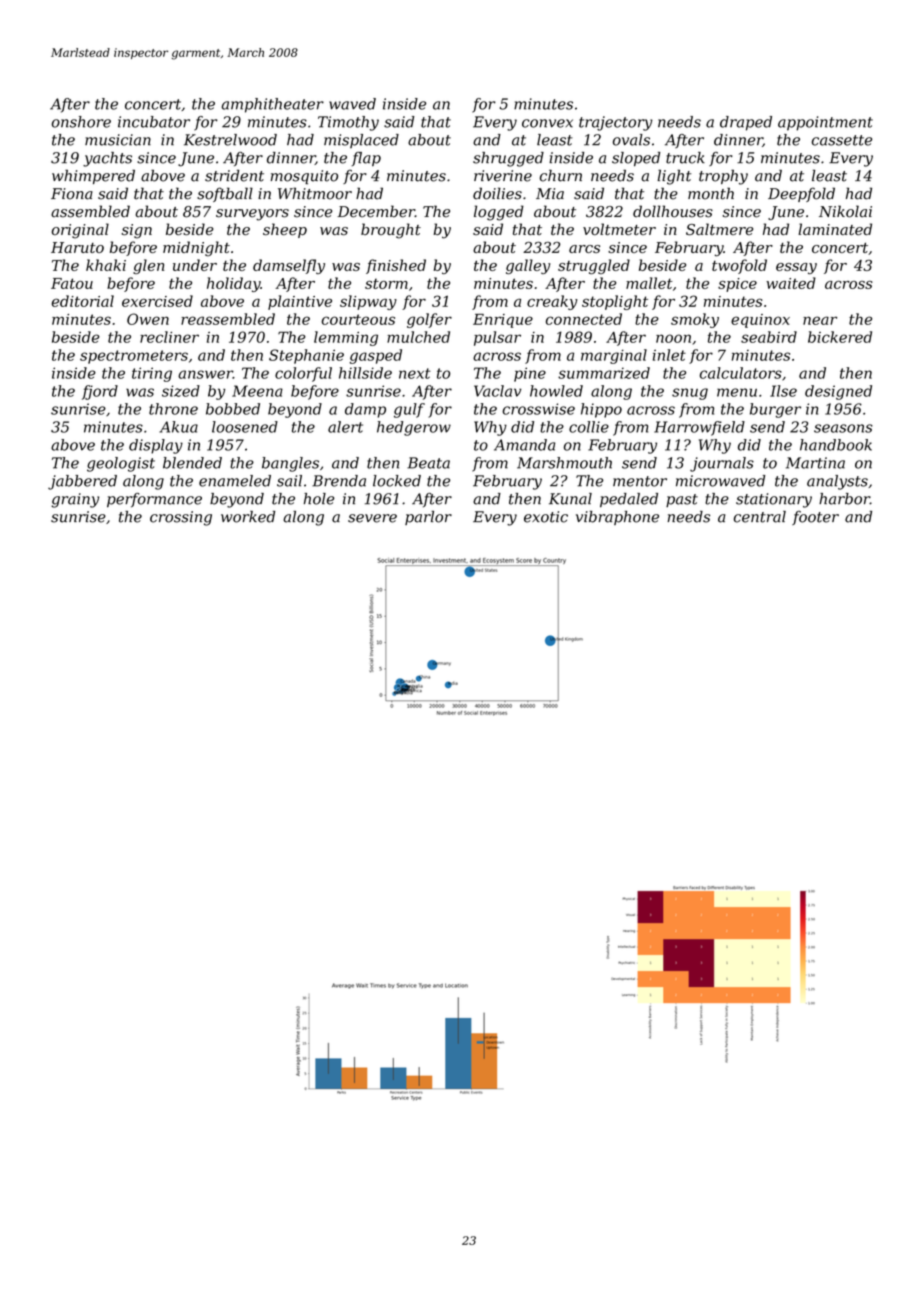  Describe the element at coordinates (173, 409) in the screenshot. I see `throne` at that location.
